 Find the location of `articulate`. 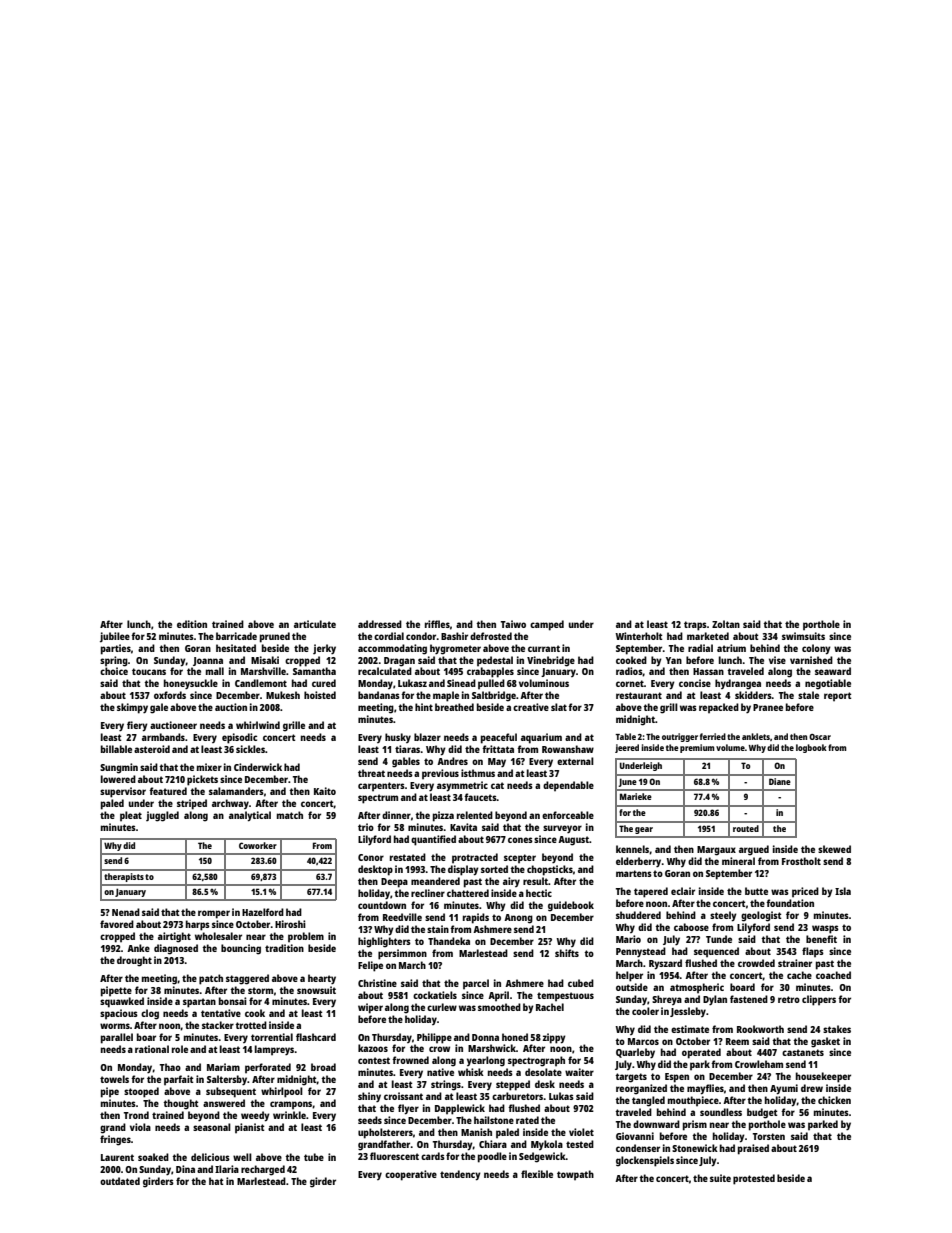

articulate is located at coordinates (315, 624).
